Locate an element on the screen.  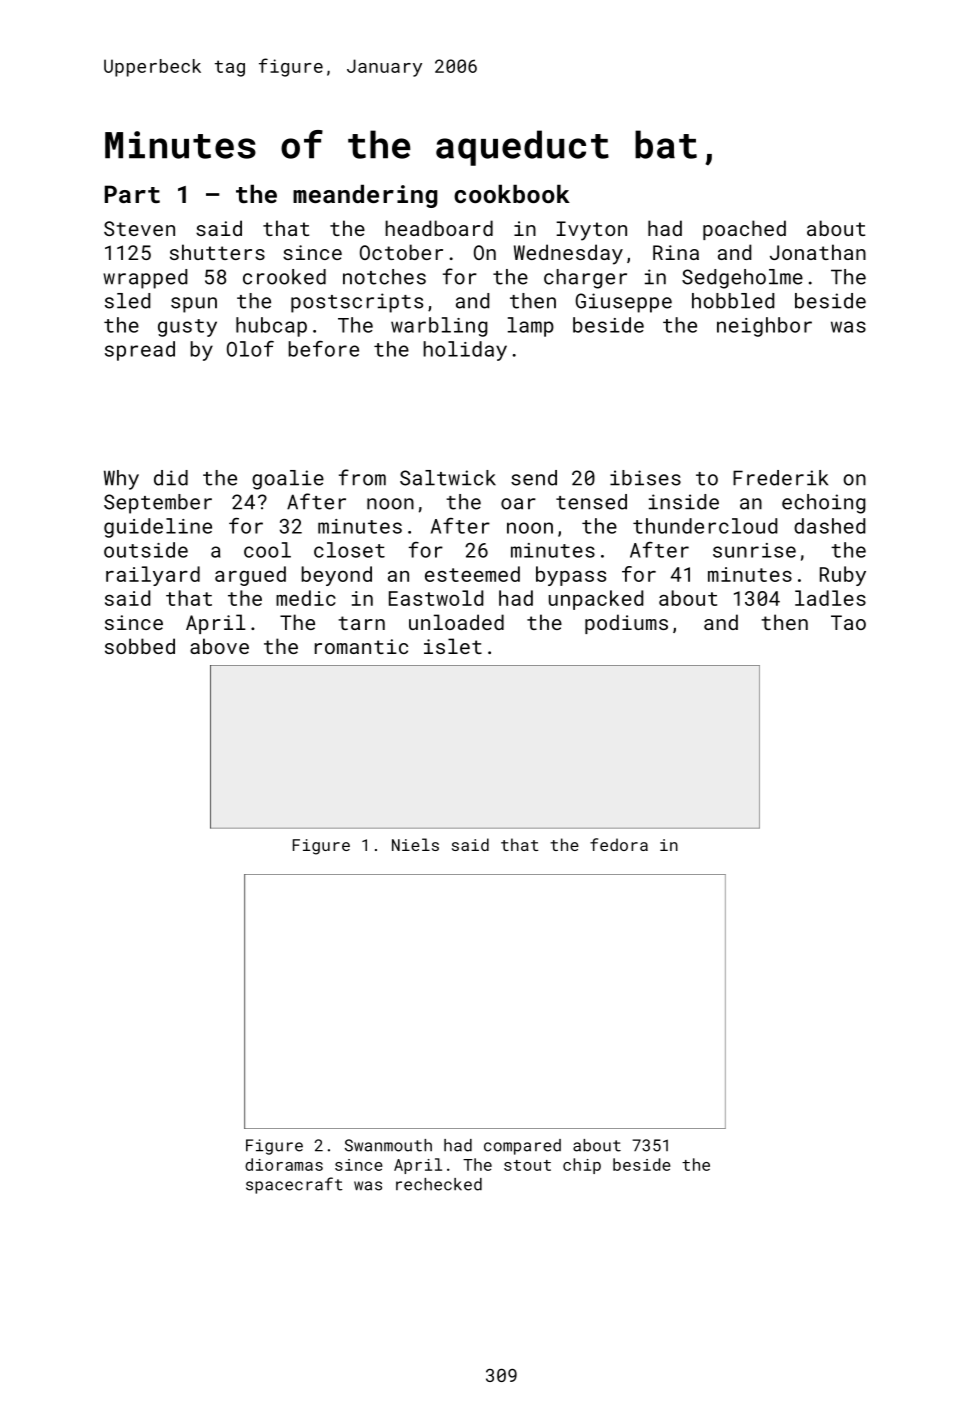
fedora is located at coordinates (619, 844).
